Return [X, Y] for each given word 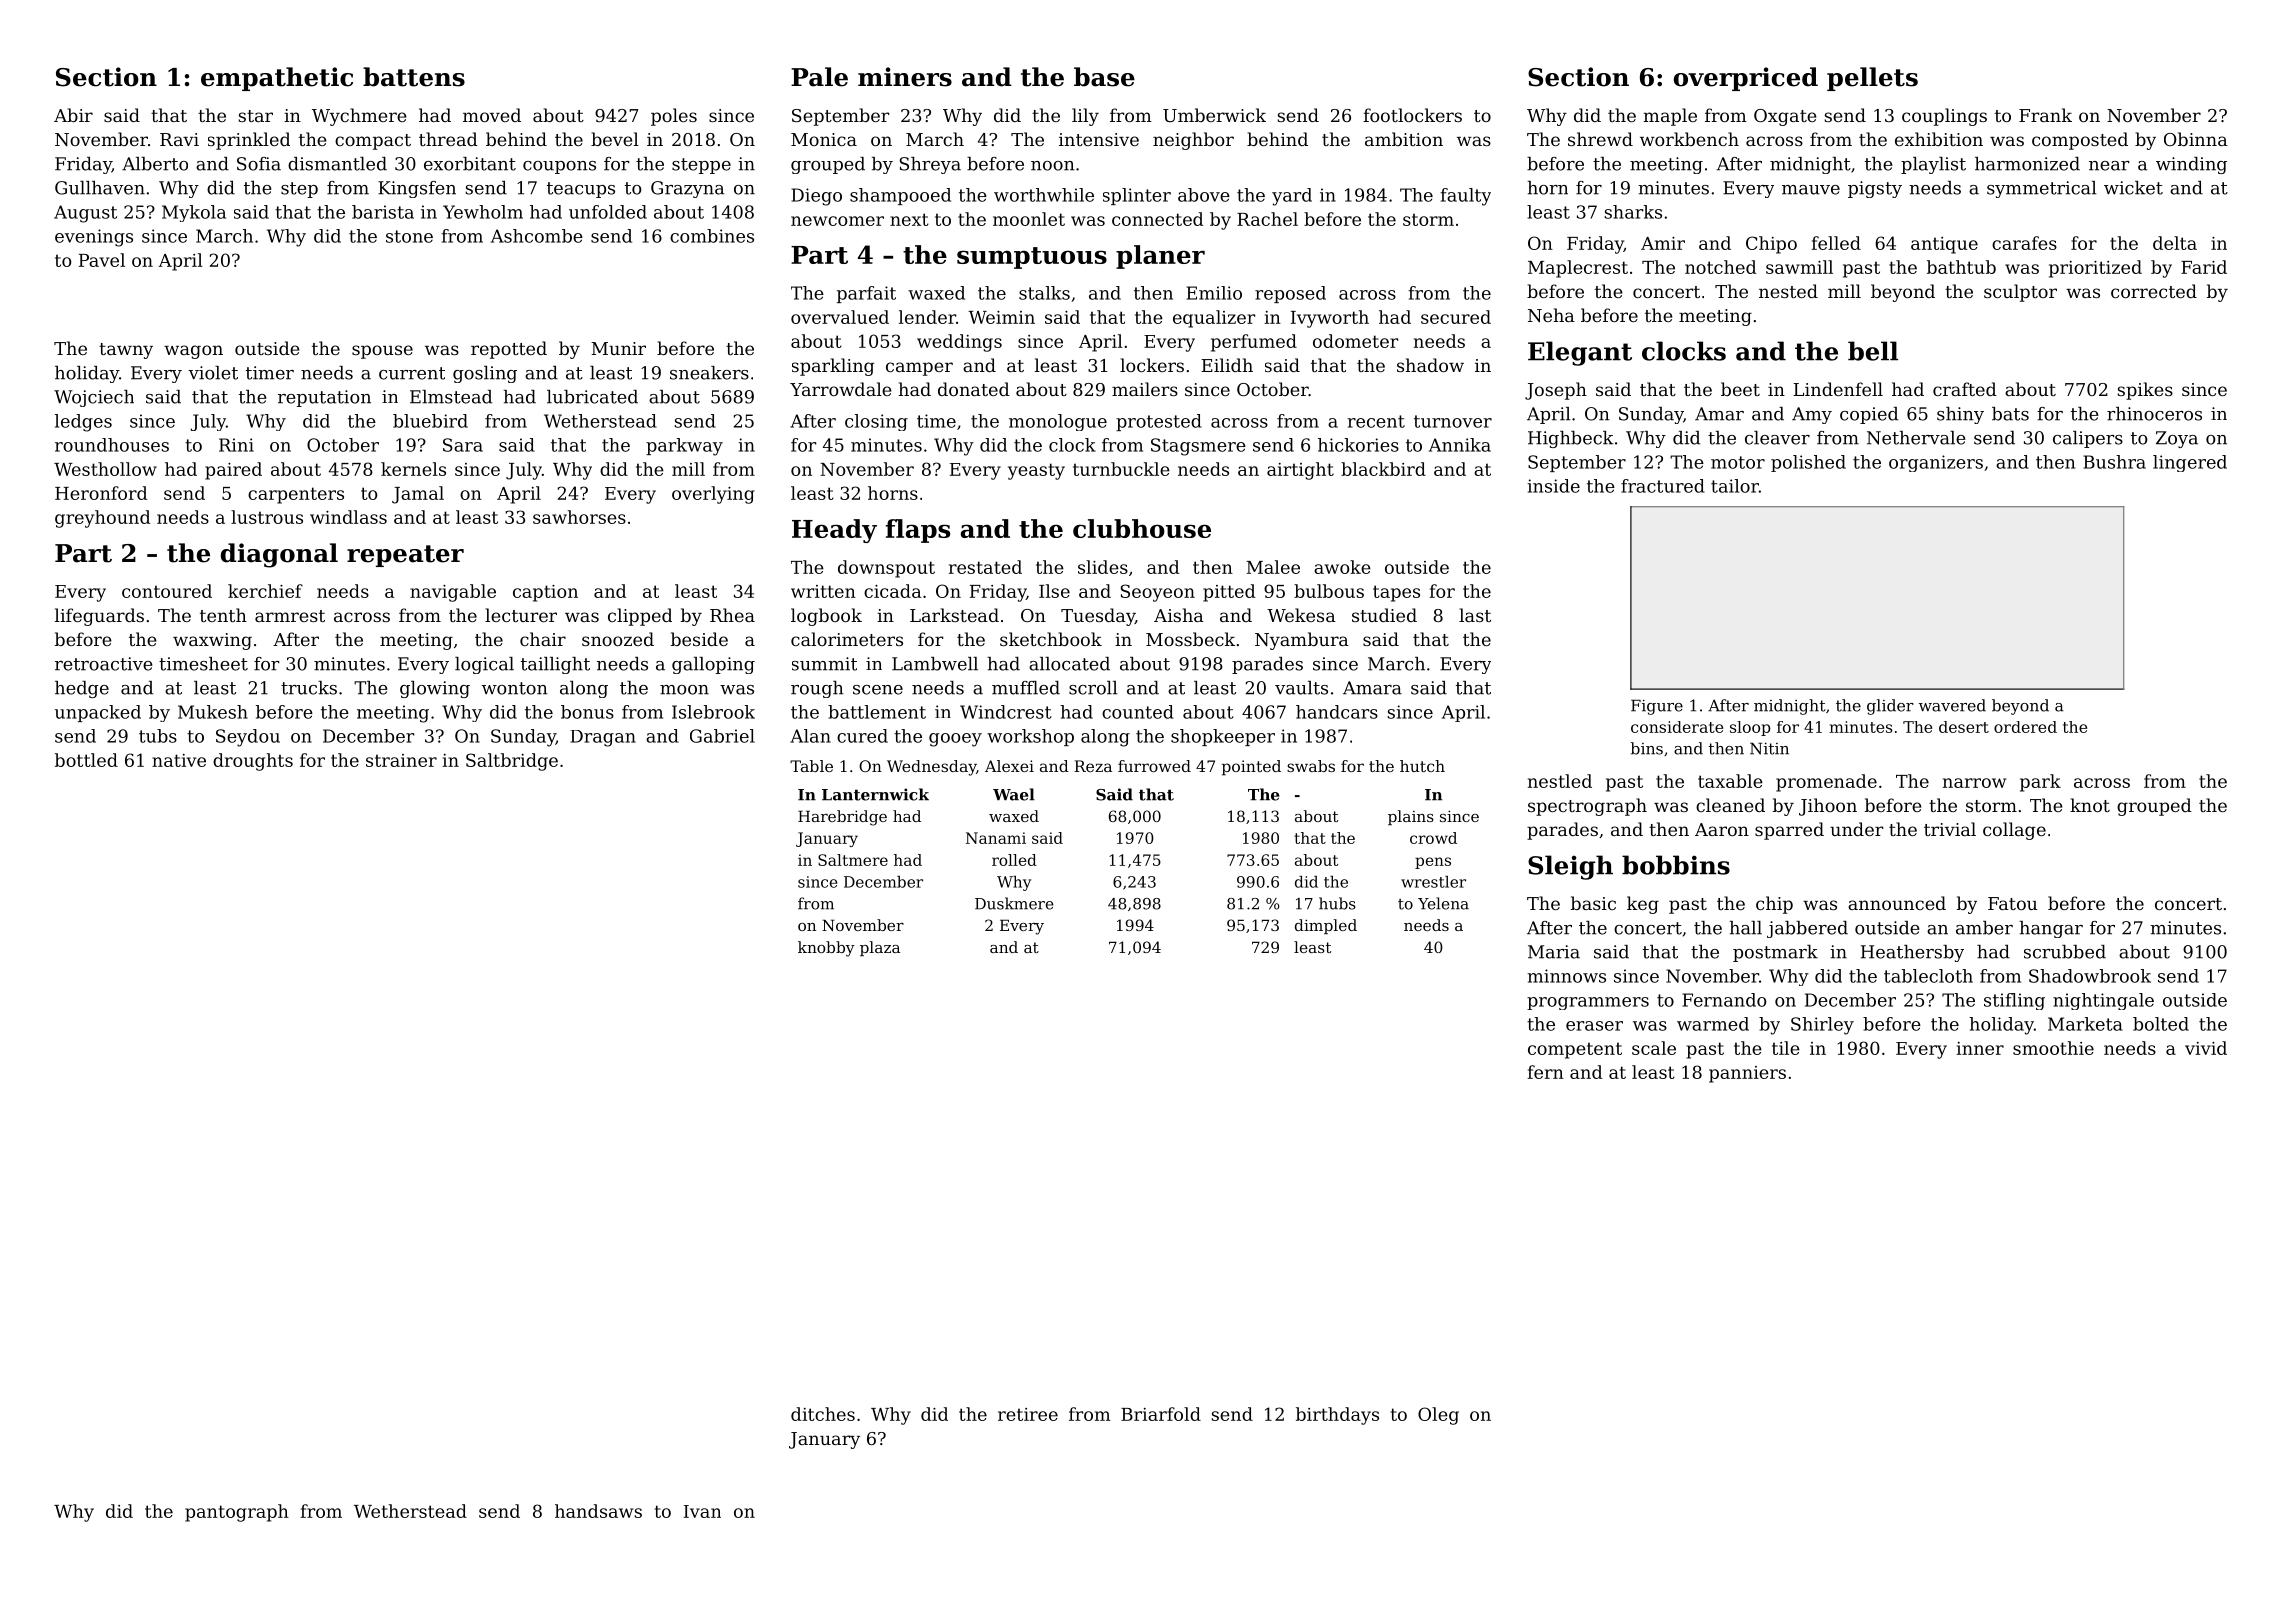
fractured [1663, 486]
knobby [826, 949]
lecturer [521, 615]
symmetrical [2042, 189]
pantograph [237, 1513]
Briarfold [1161, 1414]
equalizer [1214, 319]
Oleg [1438, 1416]
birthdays [1337, 1416]
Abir [73, 115]
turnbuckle [1121, 469]
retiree [1028, 1414]
